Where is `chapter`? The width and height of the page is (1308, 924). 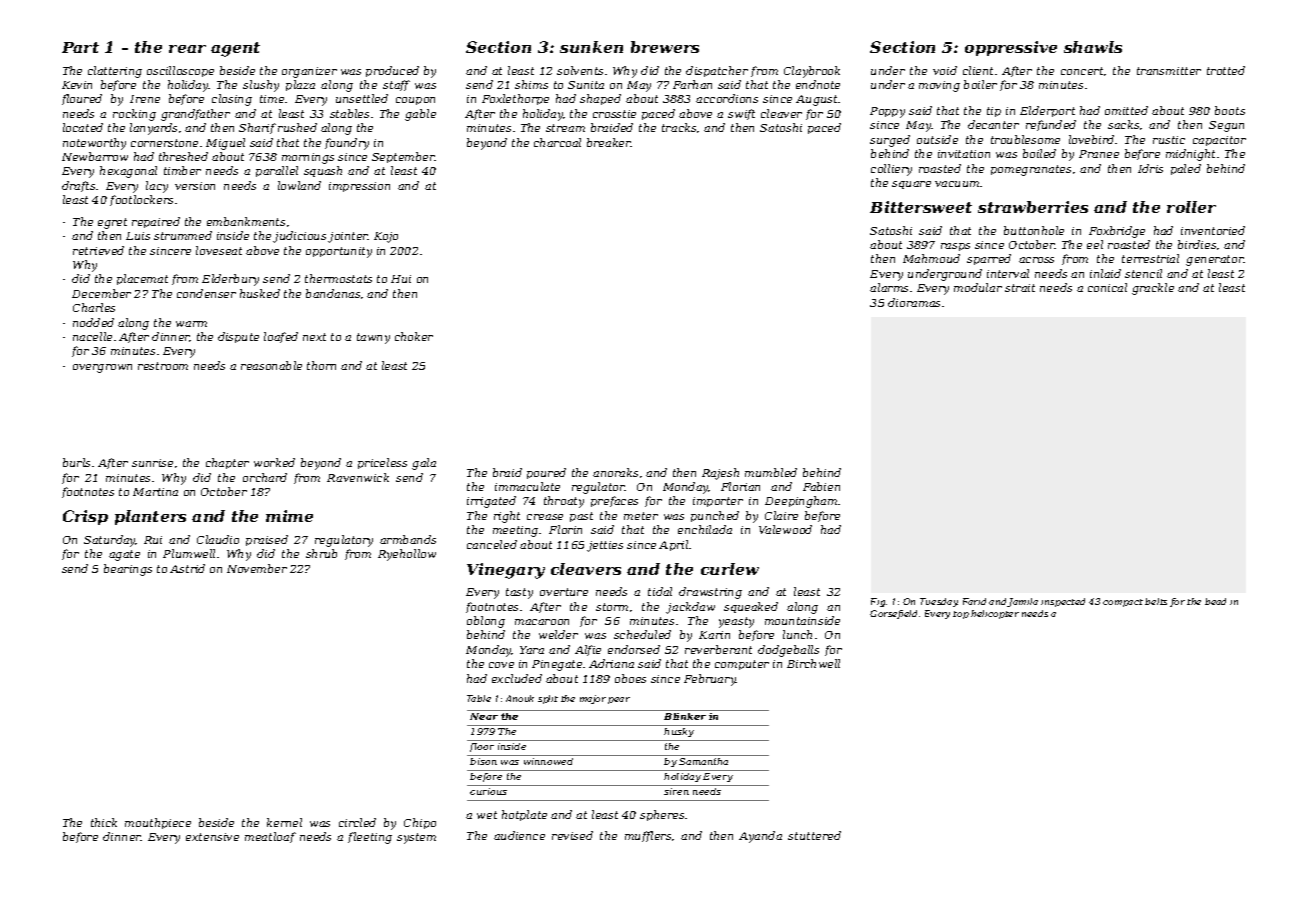
chapter is located at coordinates (227, 463).
